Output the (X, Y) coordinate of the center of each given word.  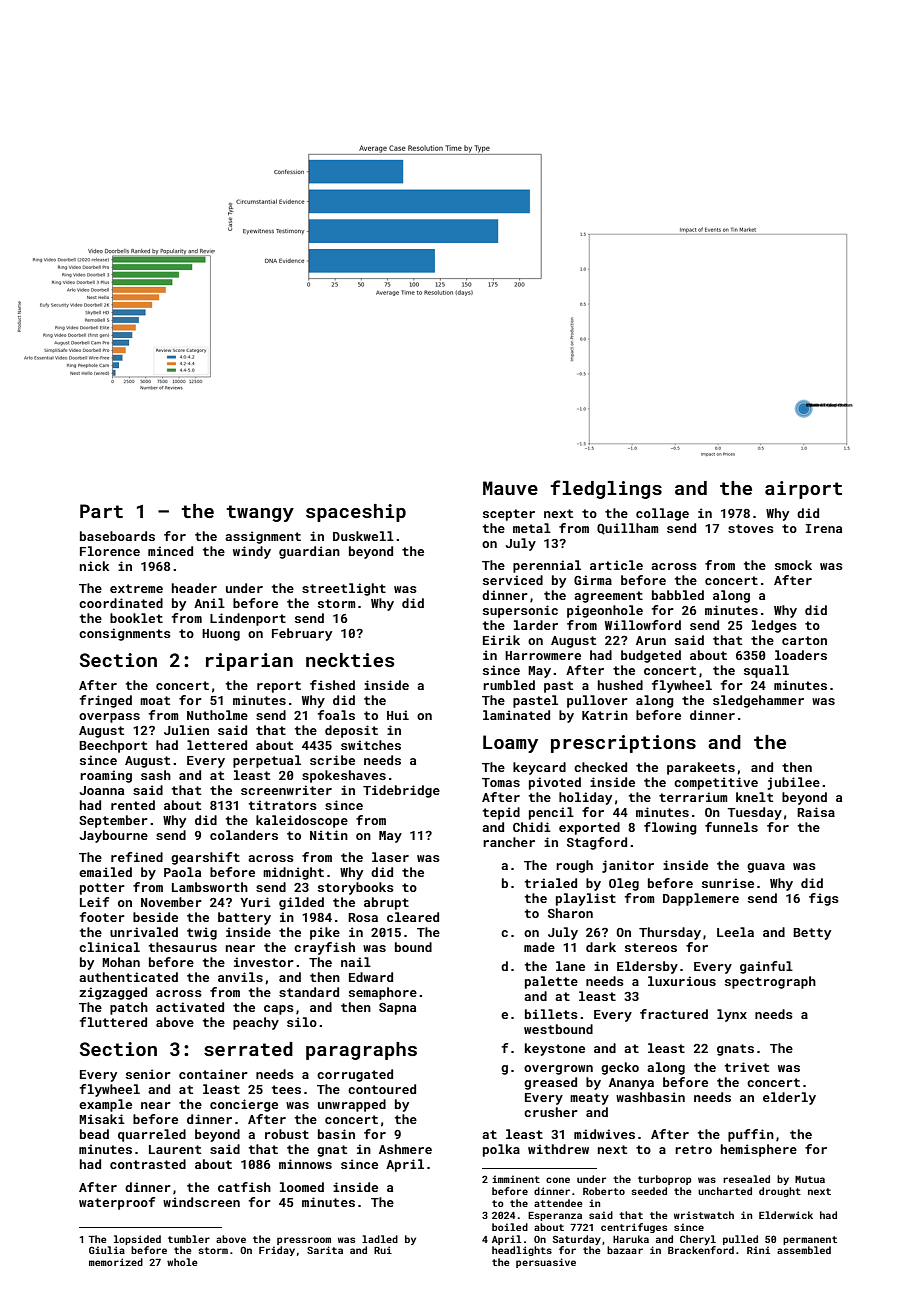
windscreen (201, 1202)
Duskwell (363, 536)
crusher (551, 1112)
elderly (789, 1098)
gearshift (205, 858)
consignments (125, 634)
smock (793, 565)
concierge (244, 1105)
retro (693, 1149)
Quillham (628, 529)
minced (170, 551)
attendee (558, 1203)
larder (536, 625)
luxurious (682, 981)
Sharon (570, 913)
